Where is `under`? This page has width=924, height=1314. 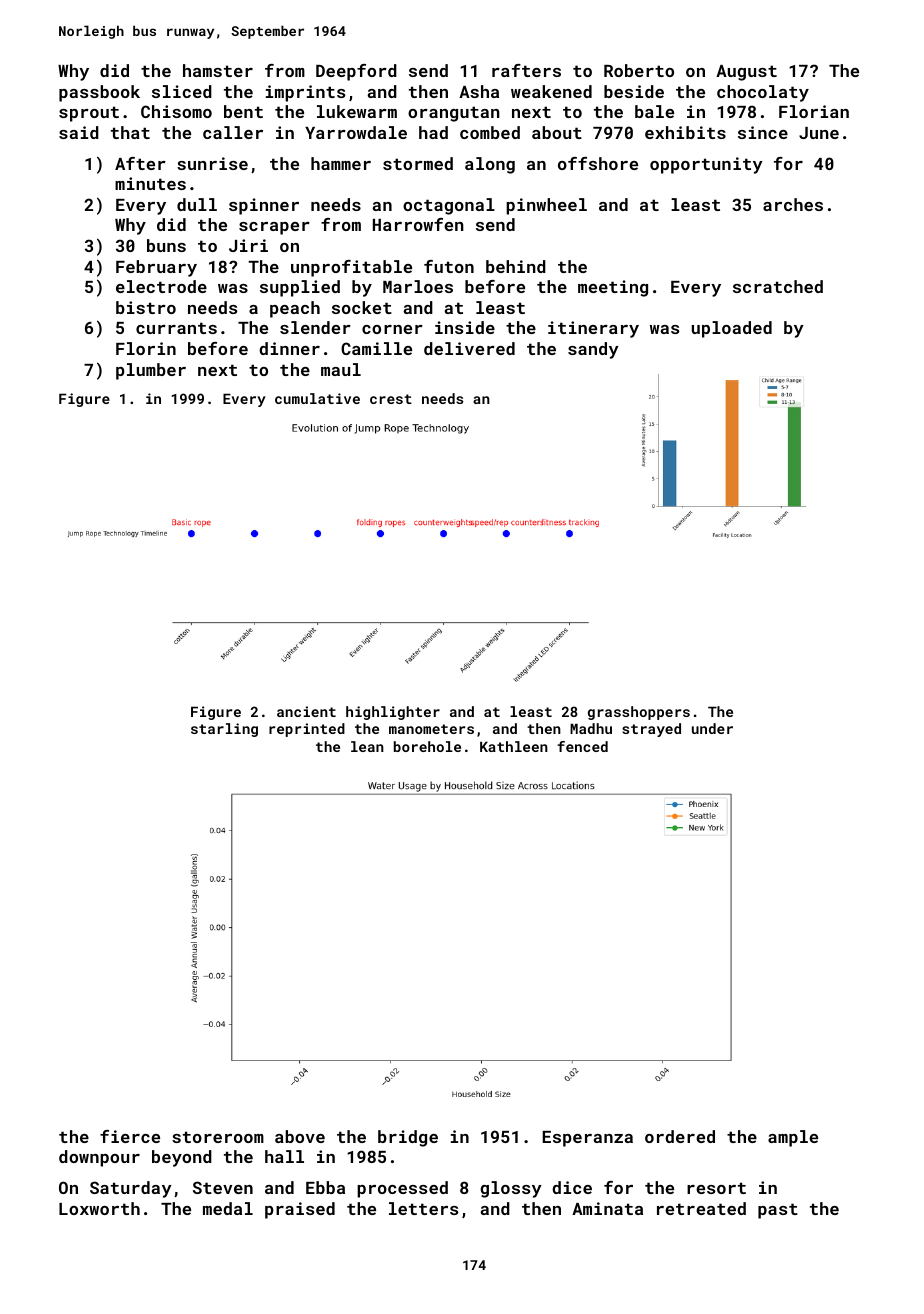
under is located at coordinates (712, 728).
